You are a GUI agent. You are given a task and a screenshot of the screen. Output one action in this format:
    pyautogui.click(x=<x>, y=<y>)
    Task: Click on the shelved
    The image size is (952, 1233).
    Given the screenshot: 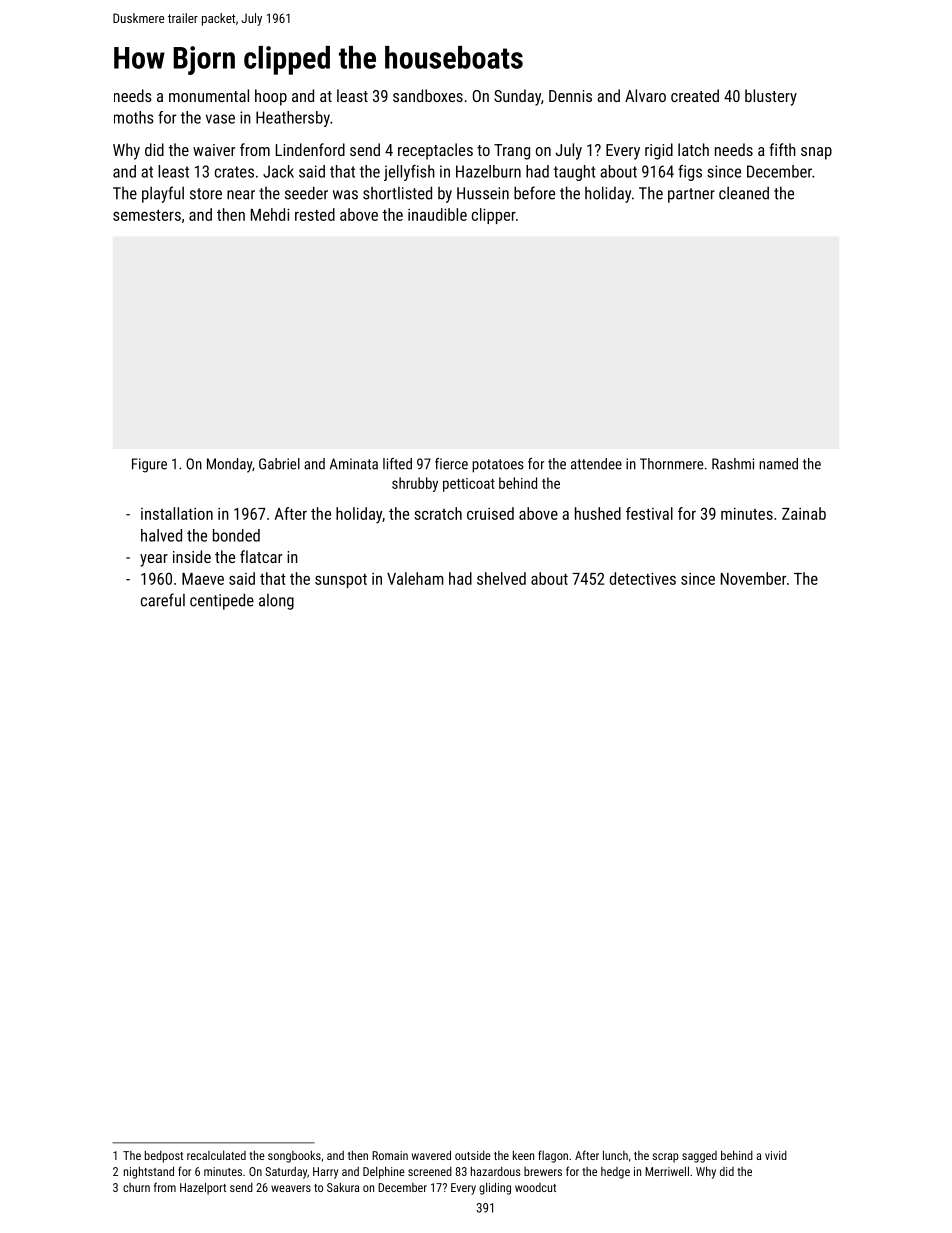 What is the action you would take?
    pyautogui.click(x=501, y=578)
